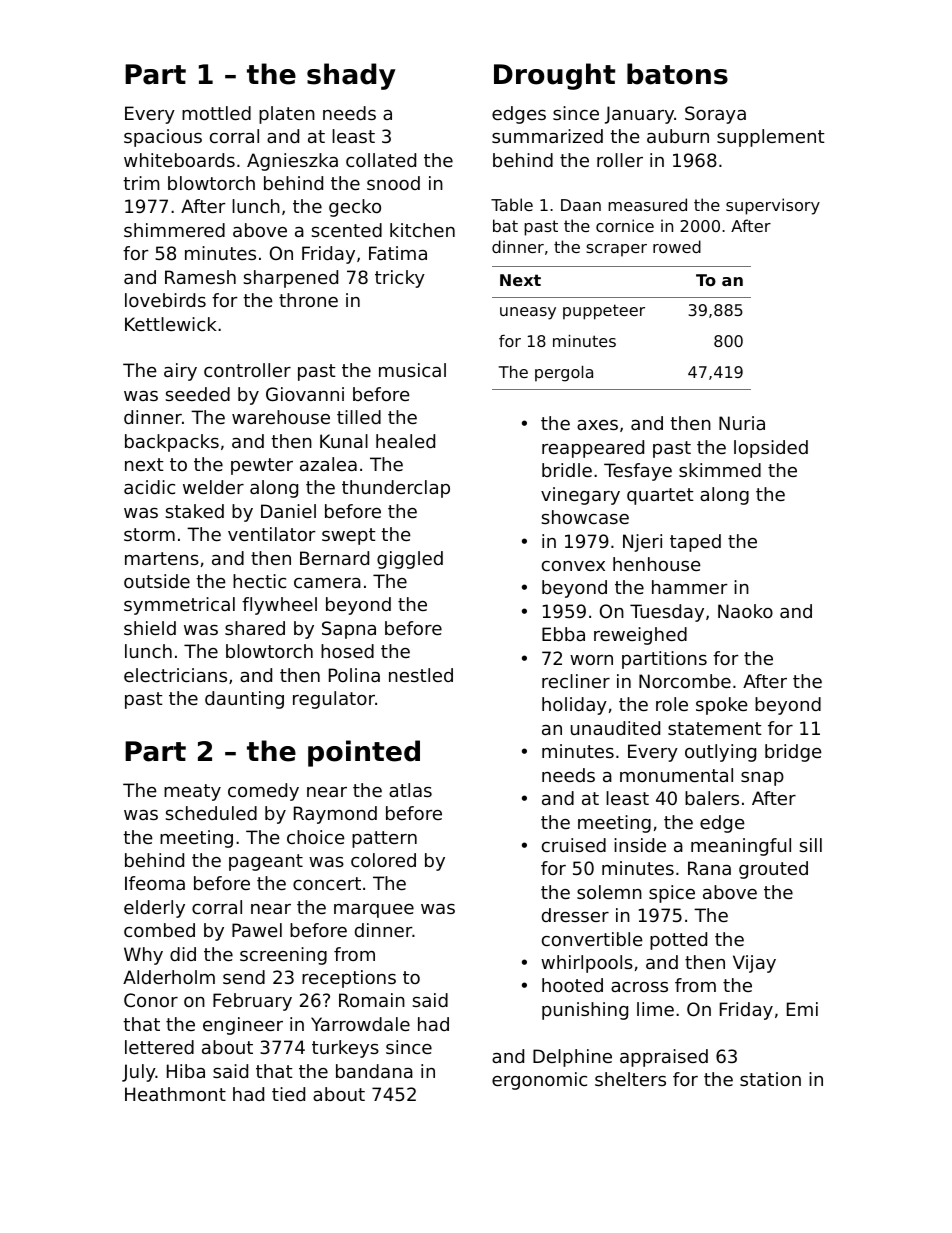  Describe the element at coordinates (672, 704) in the screenshot. I see `role` at that location.
